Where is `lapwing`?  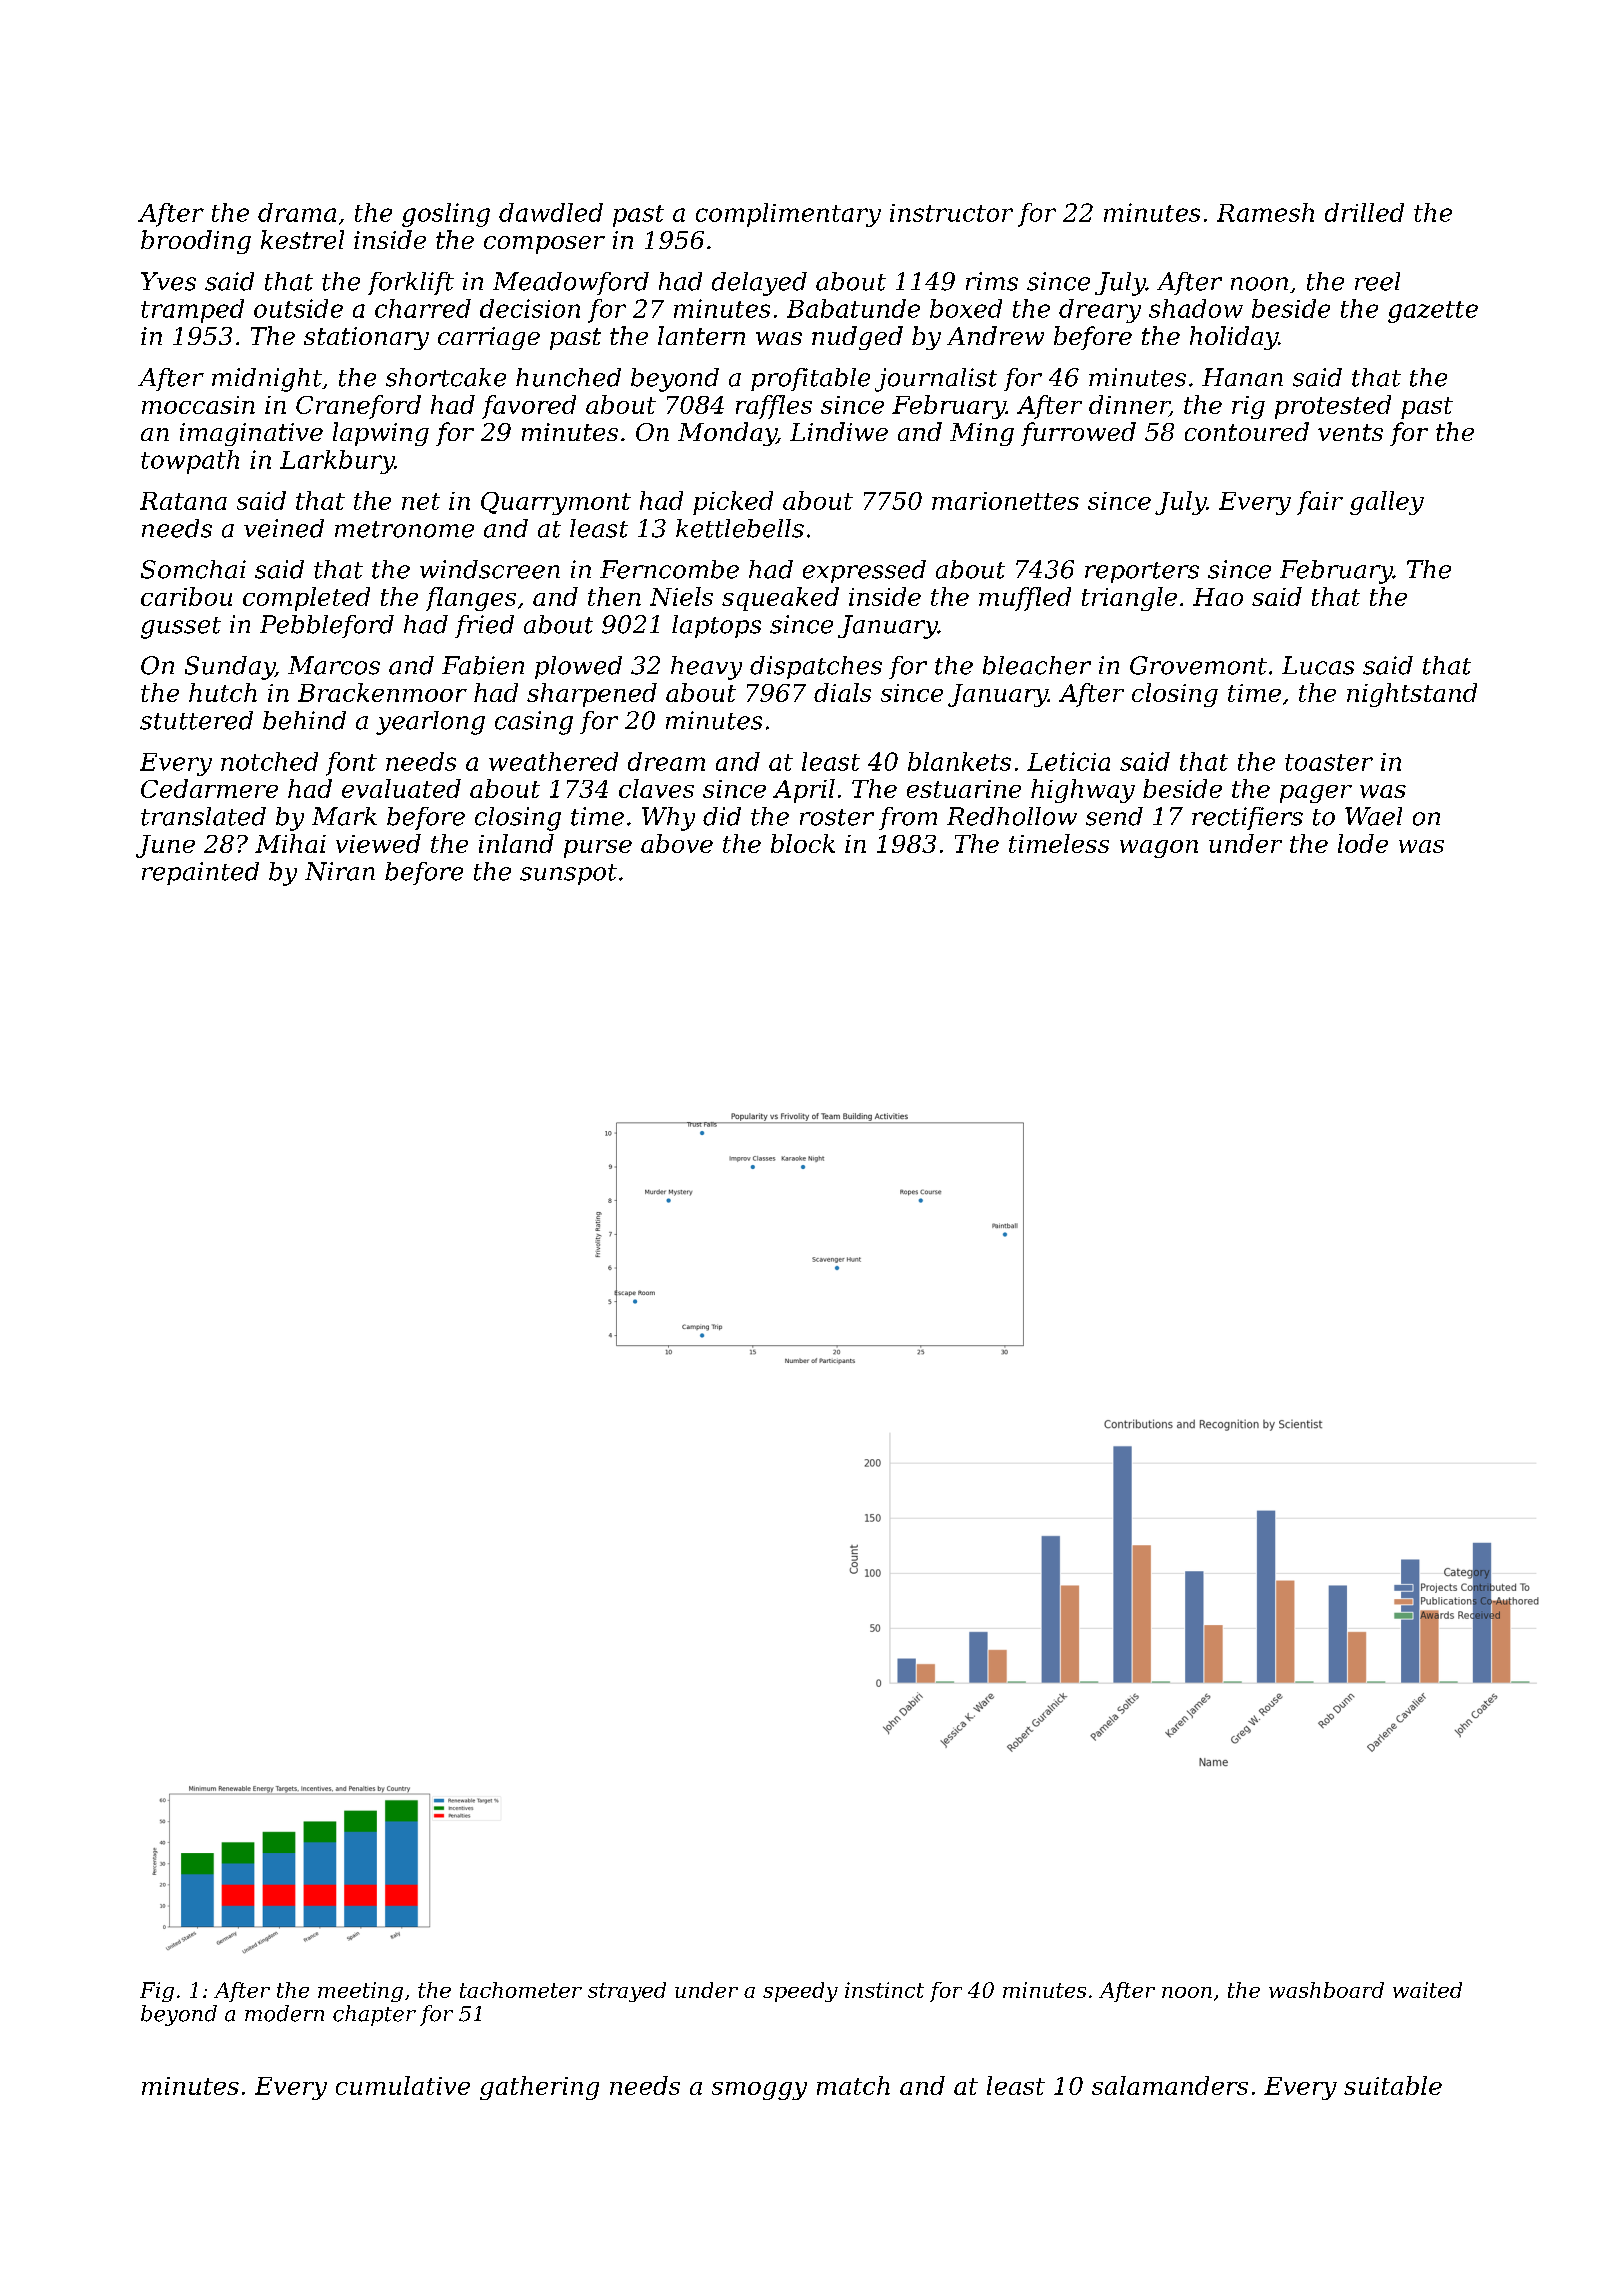 lapwing is located at coordinates (381, 434).
